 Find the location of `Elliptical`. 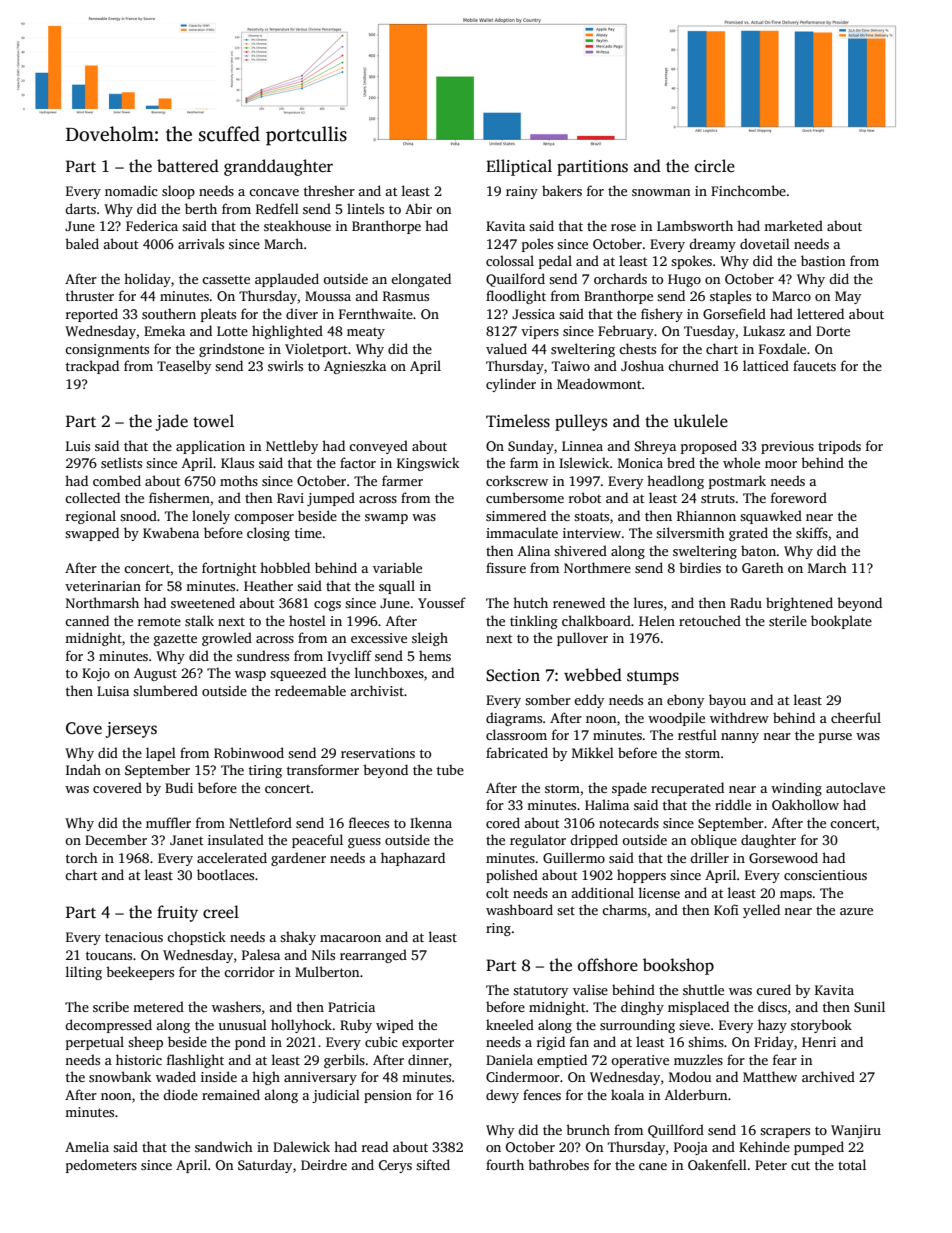

Elliptical is located at coordinates (519, 167).
